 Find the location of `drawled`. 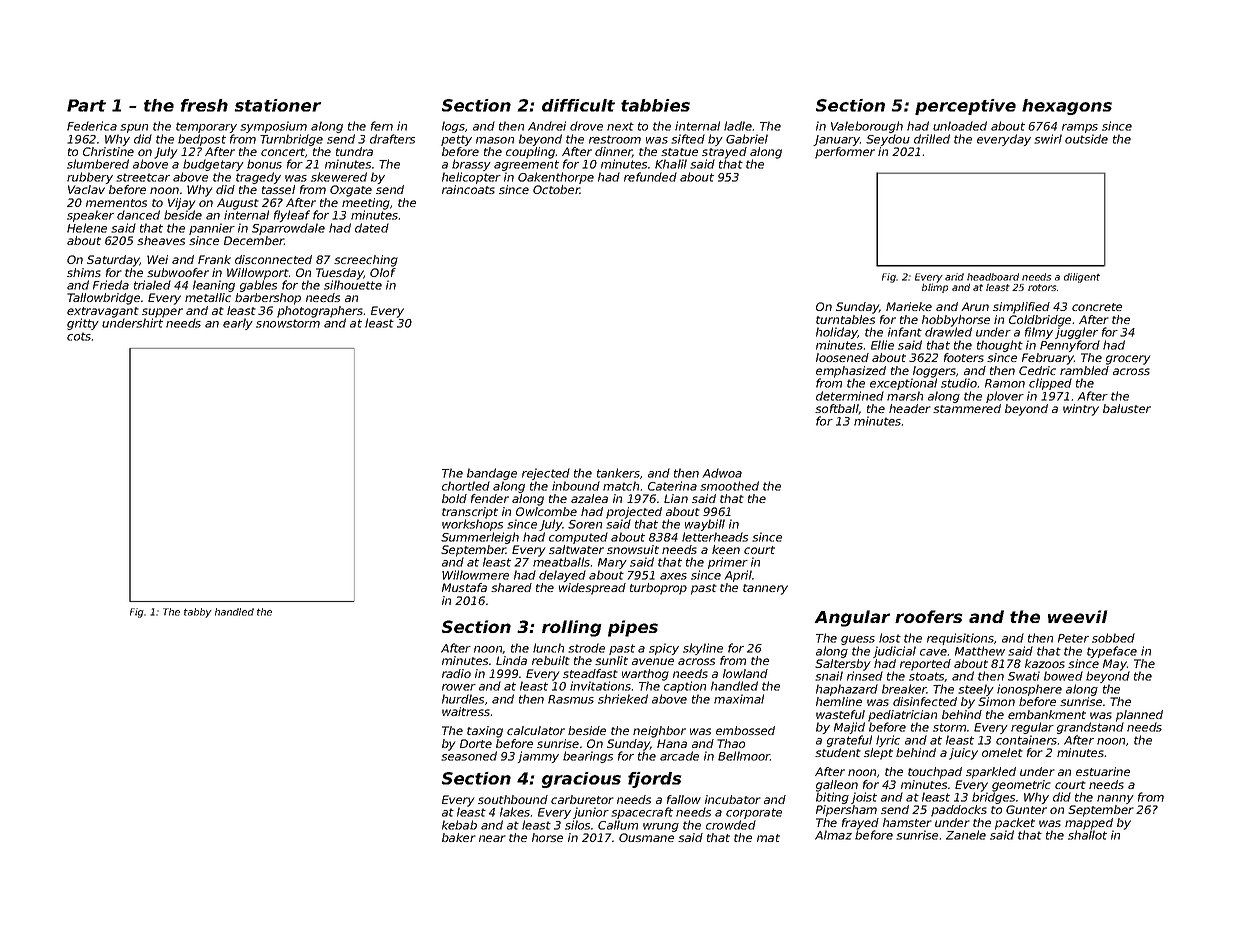

drawled is located at coordinates (948, 332).
